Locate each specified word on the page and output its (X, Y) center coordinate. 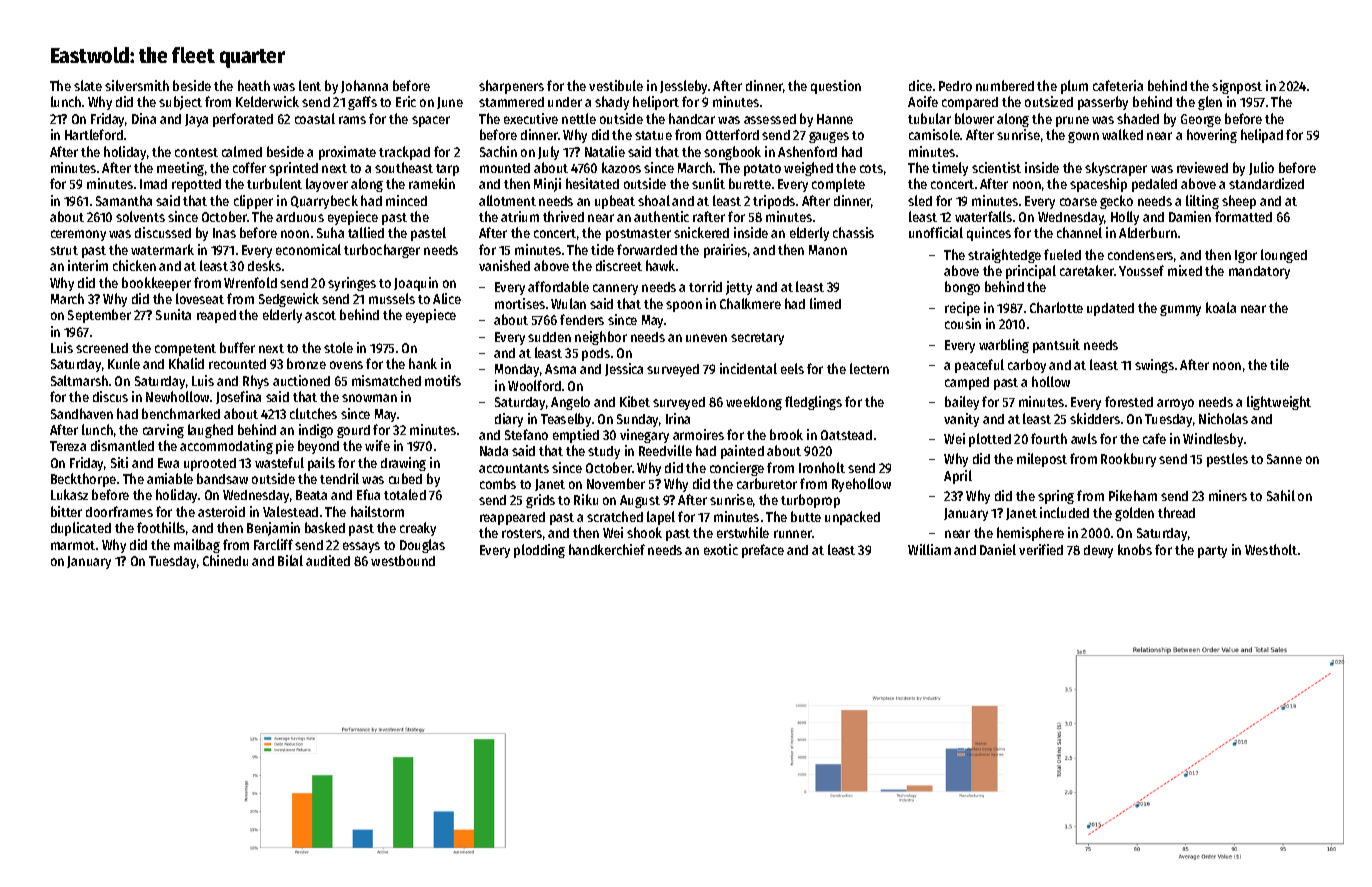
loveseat (200, 298)
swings (1154, 366)
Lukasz (69, 494)
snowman (369, 398)
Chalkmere (750, 303)
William (929, 549)
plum (1074, 87)
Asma (560, 369)
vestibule (616, 85)
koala (1221, 307)
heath (254, 85)
